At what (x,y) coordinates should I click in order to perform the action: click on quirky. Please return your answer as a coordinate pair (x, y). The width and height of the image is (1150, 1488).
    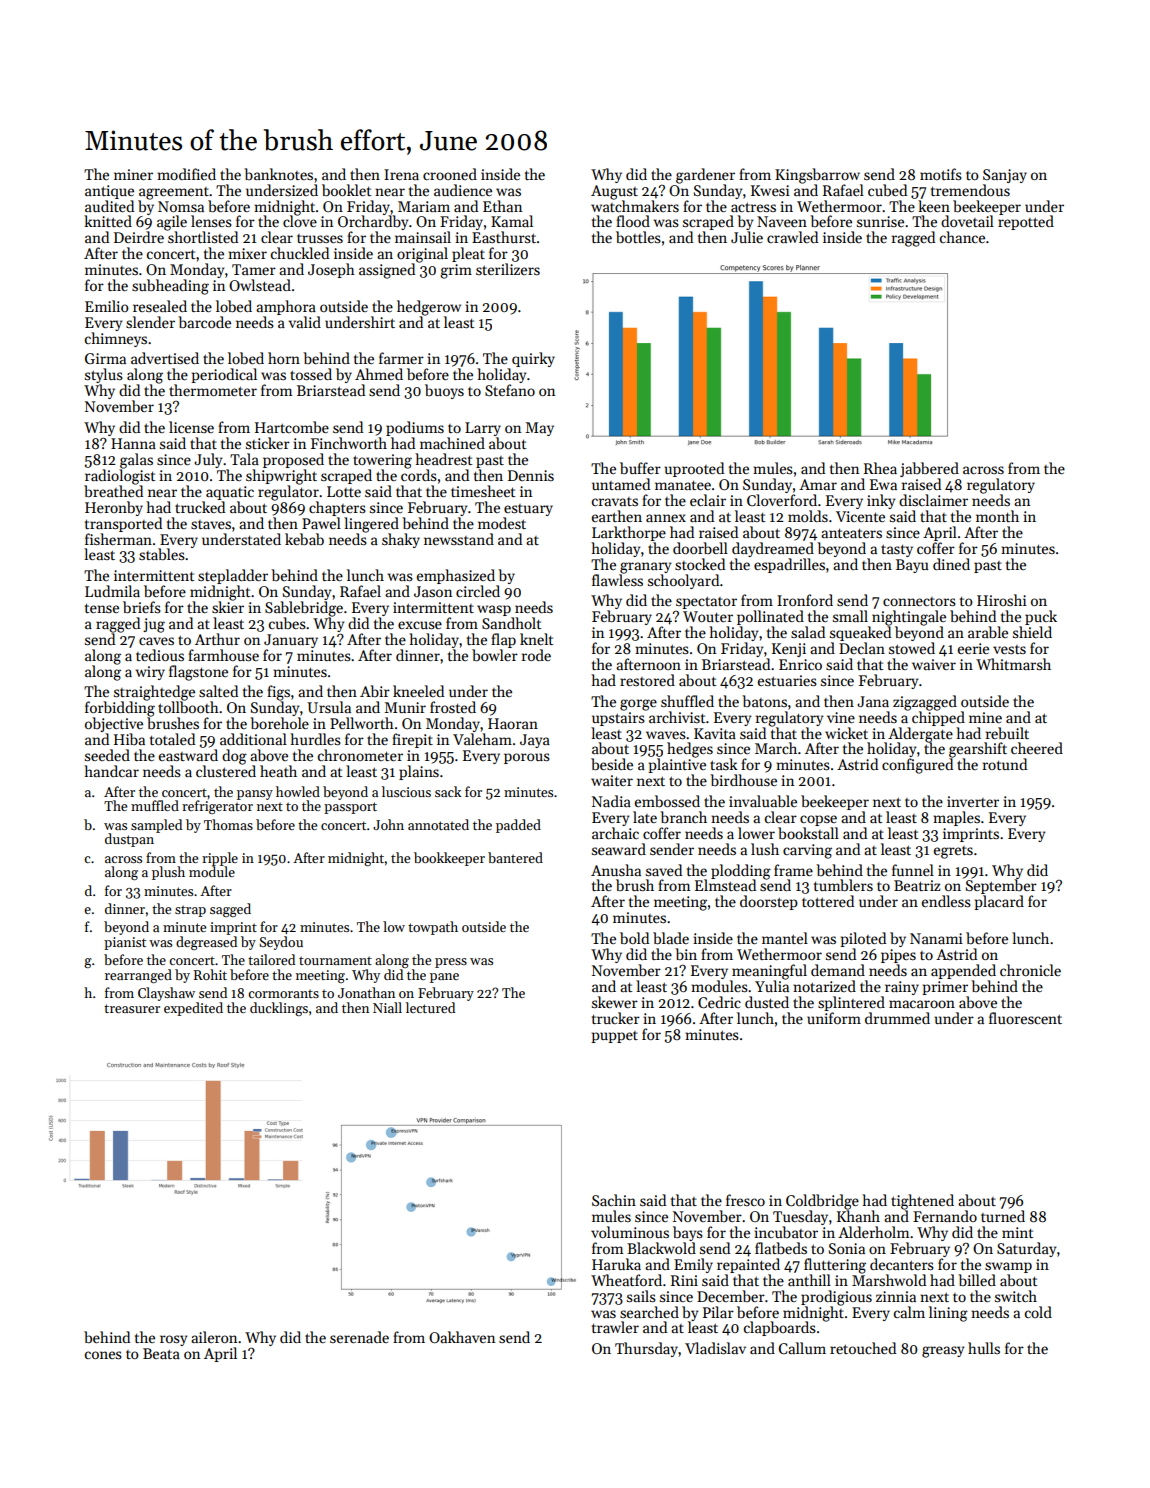
    Looking at the image, I should click on (533, 359).
